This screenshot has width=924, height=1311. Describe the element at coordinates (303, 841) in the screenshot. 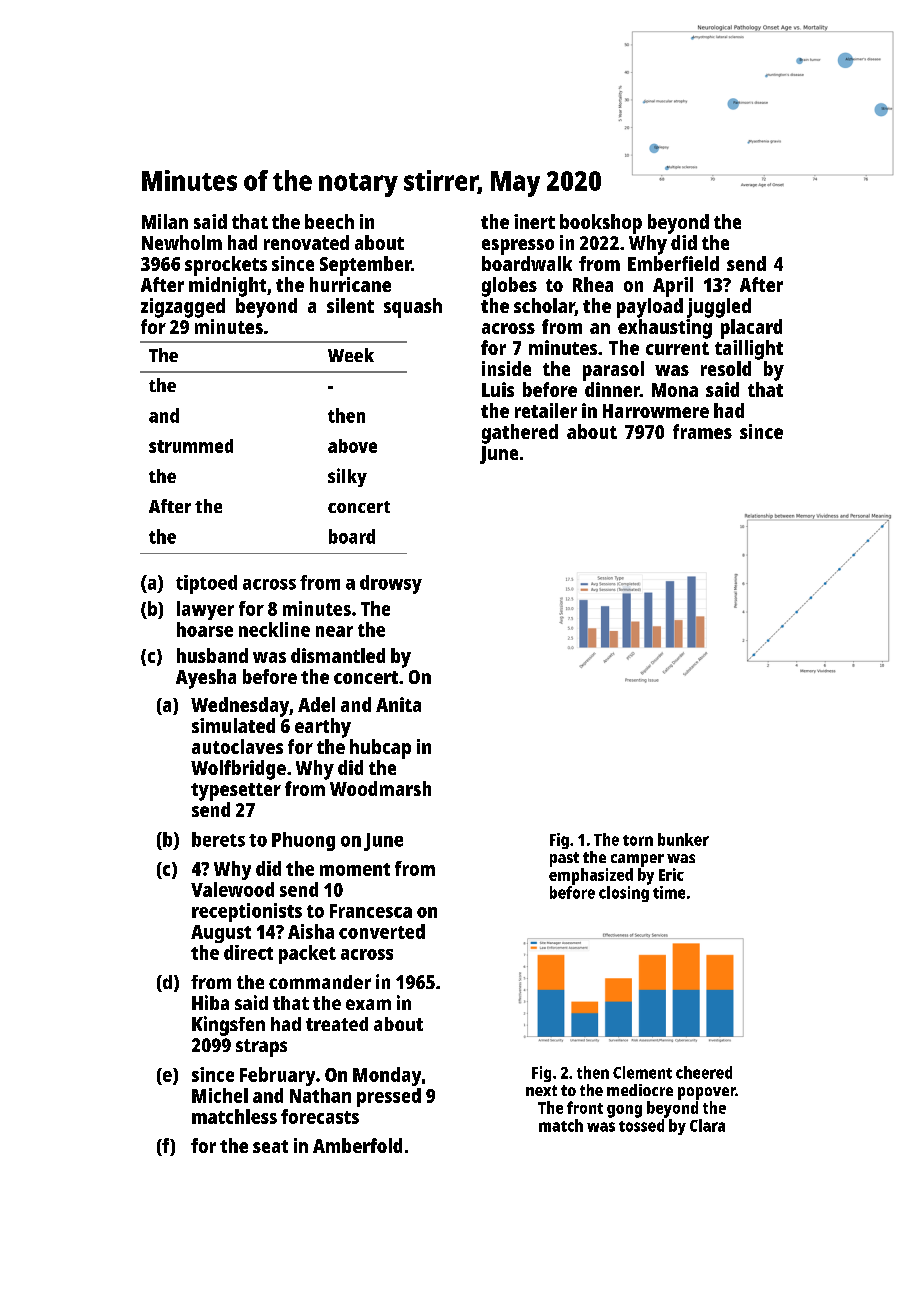

I see `Phuong` at that location.
